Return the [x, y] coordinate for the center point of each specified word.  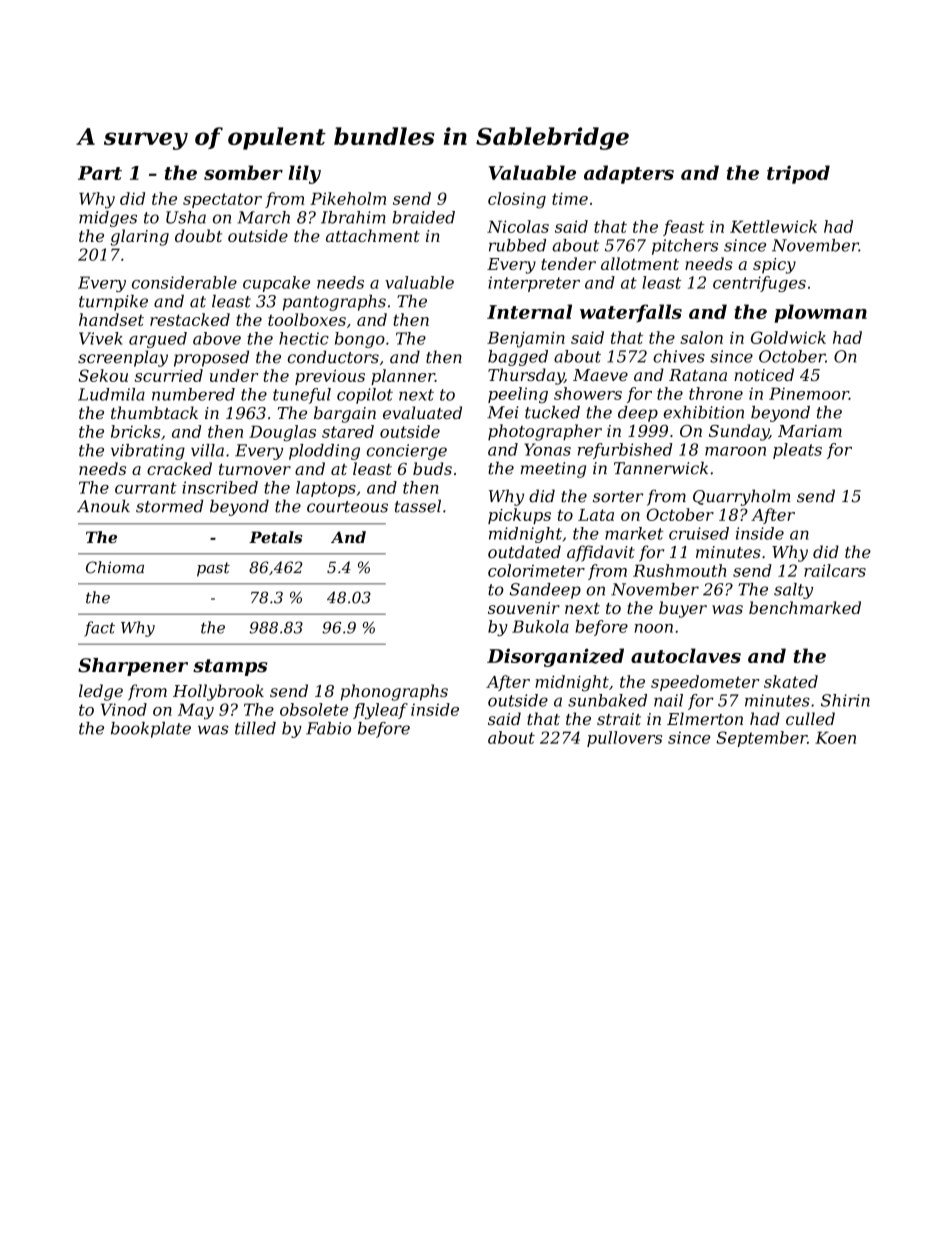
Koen [835, 737]
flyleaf [380, 711]
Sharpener [133, 667]
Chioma [115, 567]
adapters [629, 174]
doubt [198, 235]
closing [517, 200]
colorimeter [536, 570]
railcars [835, 570]
